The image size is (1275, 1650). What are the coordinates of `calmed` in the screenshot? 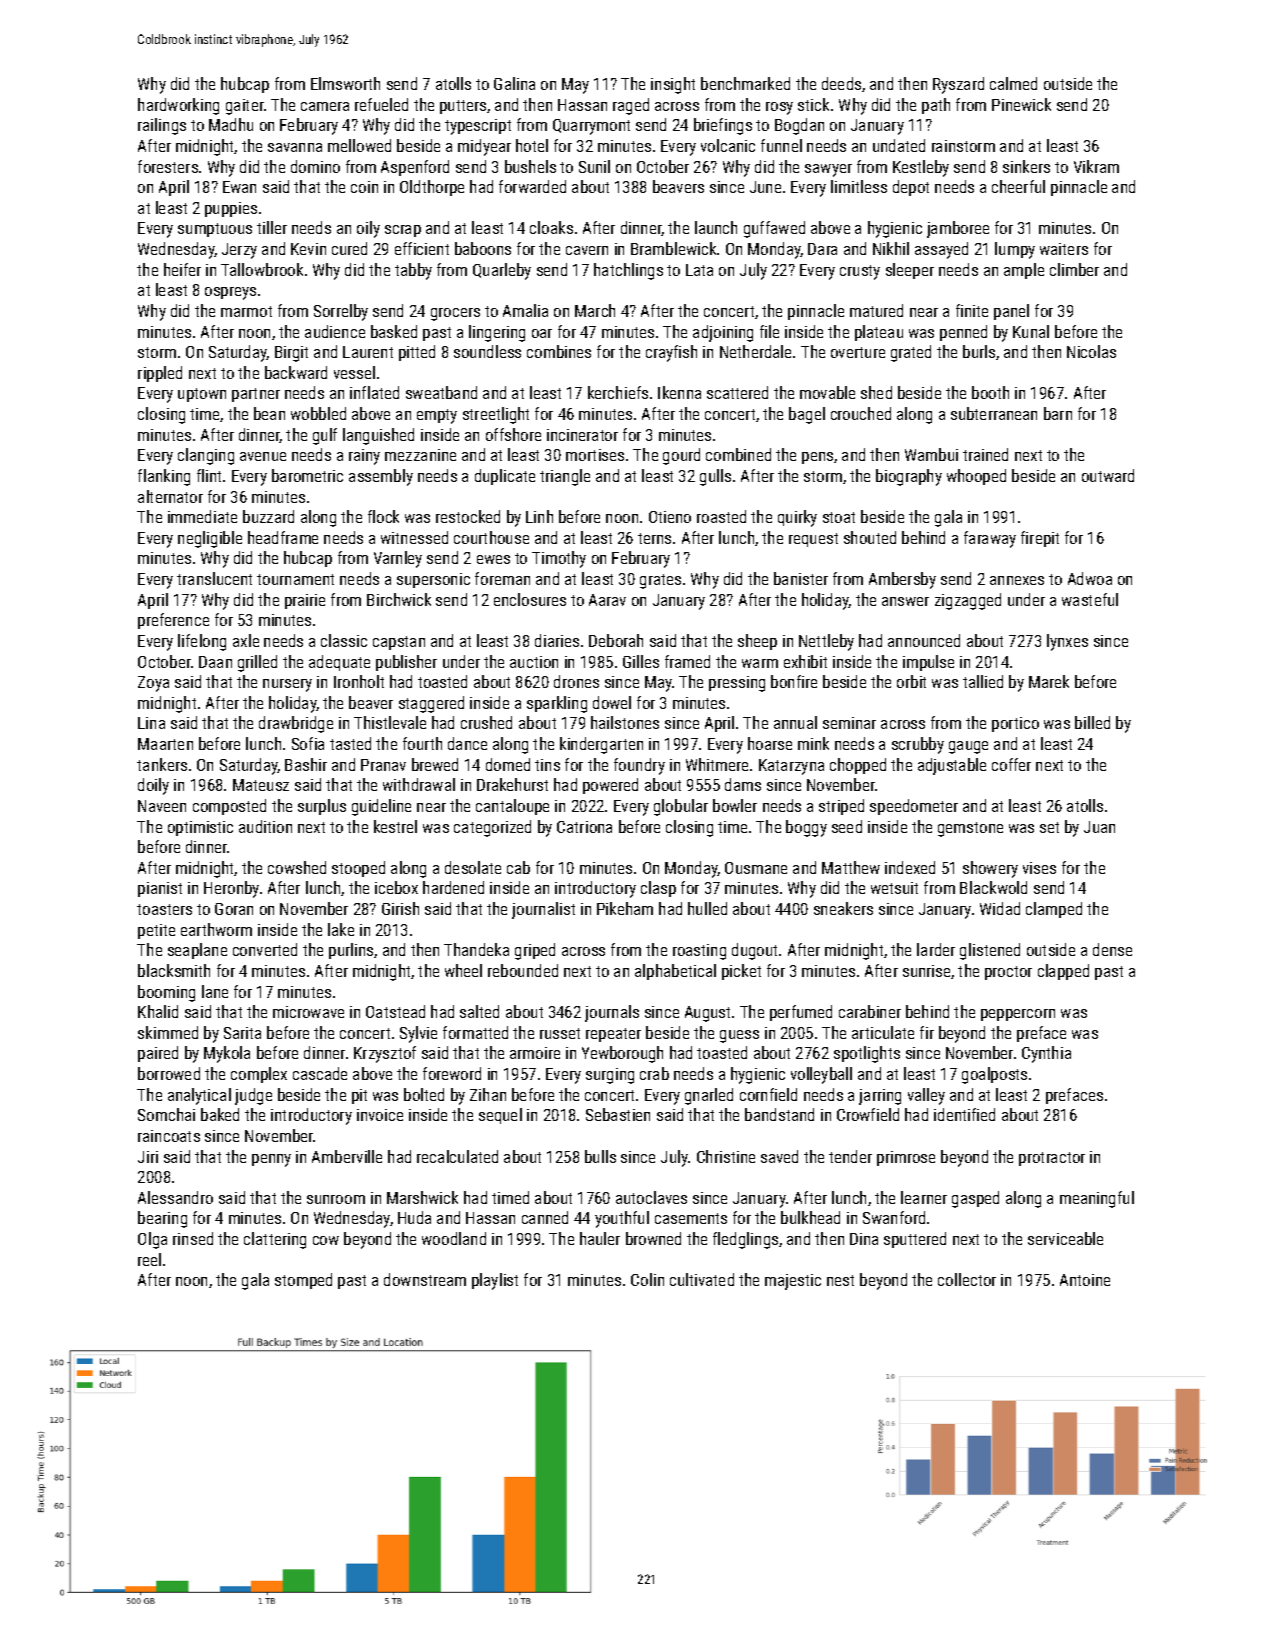 It's located at (1013, 83).
